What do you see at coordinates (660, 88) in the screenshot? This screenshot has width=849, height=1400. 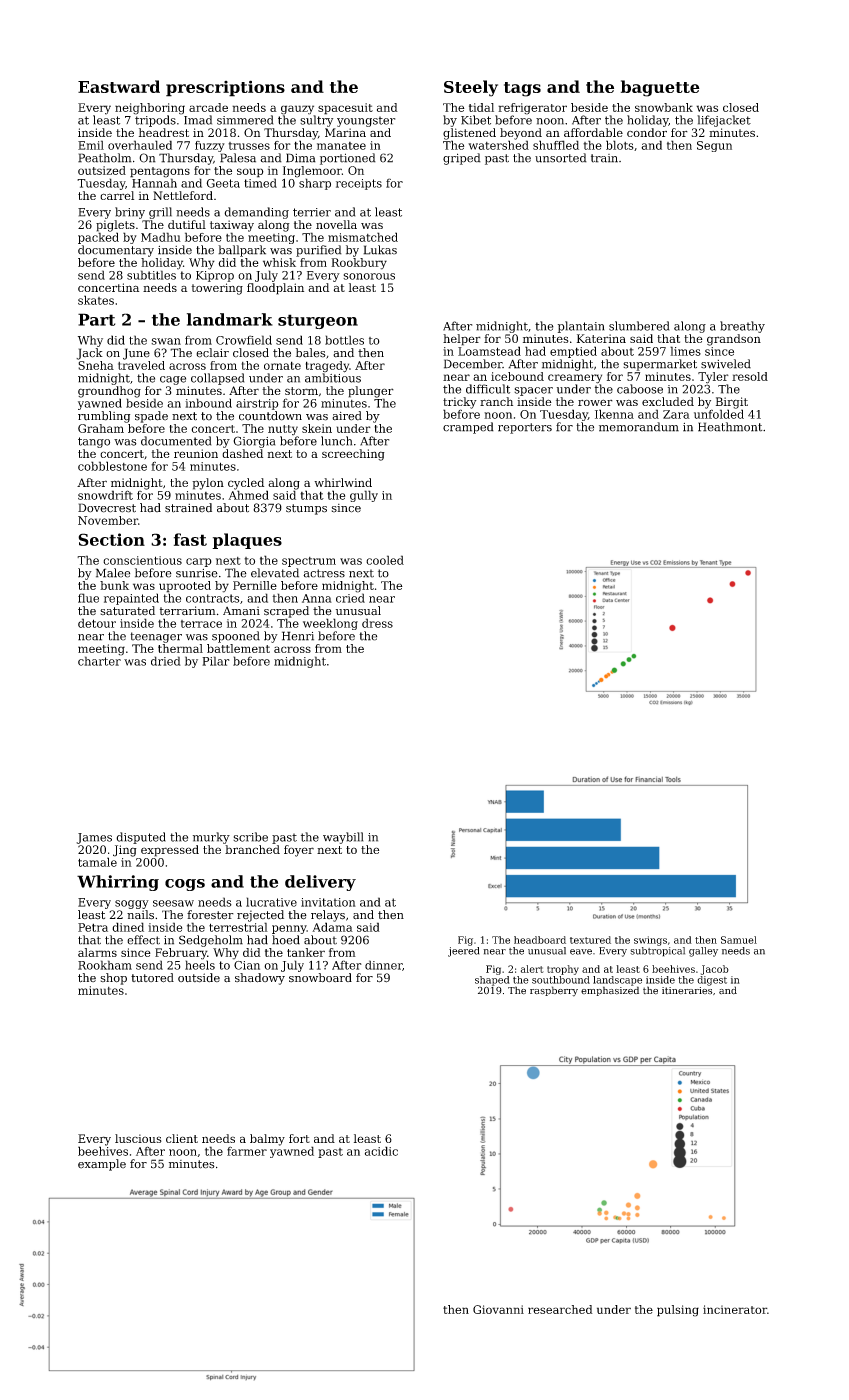 I see `baguette` at bounding box center [660, 88].
